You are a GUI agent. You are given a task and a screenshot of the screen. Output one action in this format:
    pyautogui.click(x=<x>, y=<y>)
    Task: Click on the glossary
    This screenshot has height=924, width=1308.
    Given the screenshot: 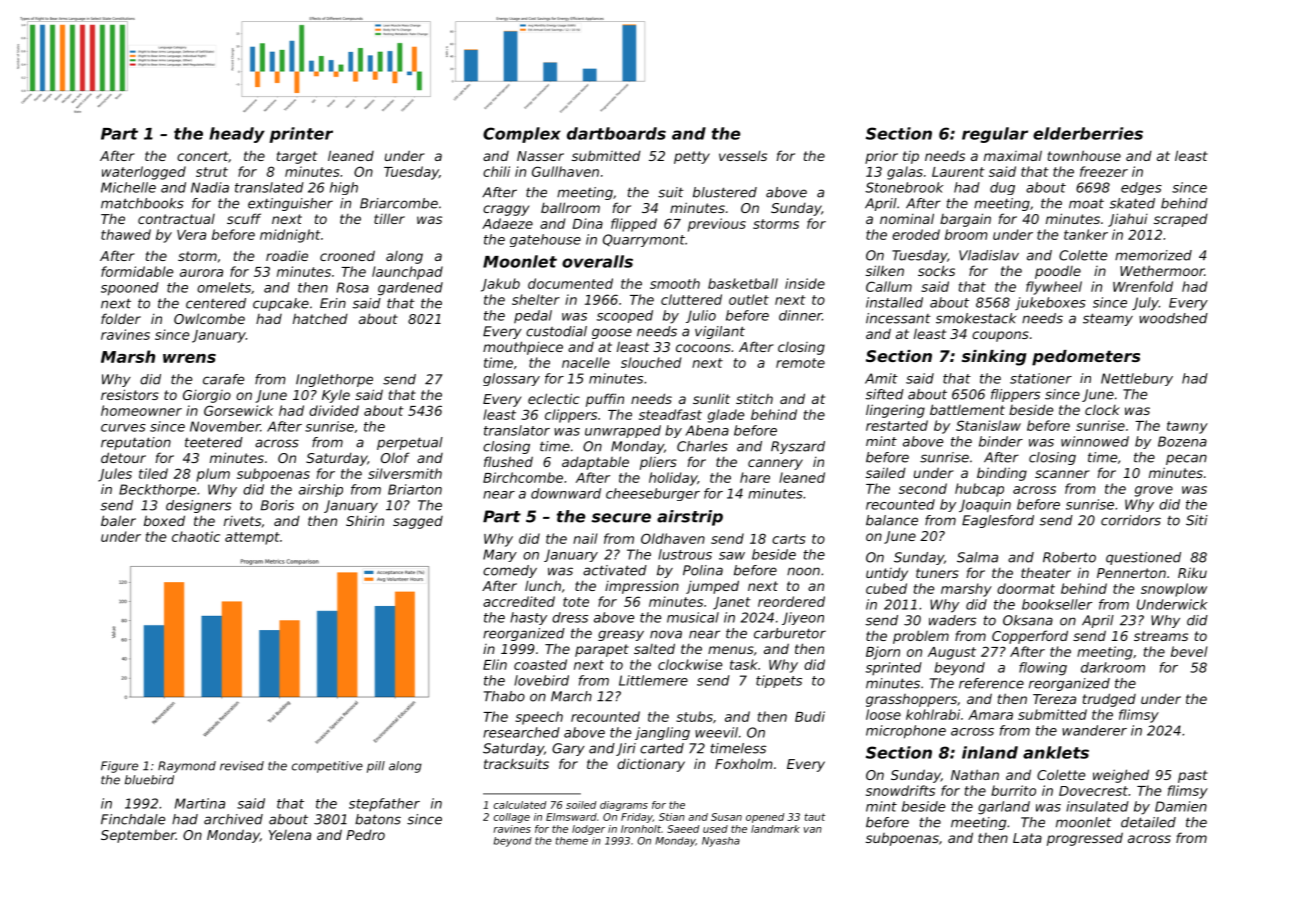 What is the action you would take?
    pyautogui.click(x=511, y=379)
